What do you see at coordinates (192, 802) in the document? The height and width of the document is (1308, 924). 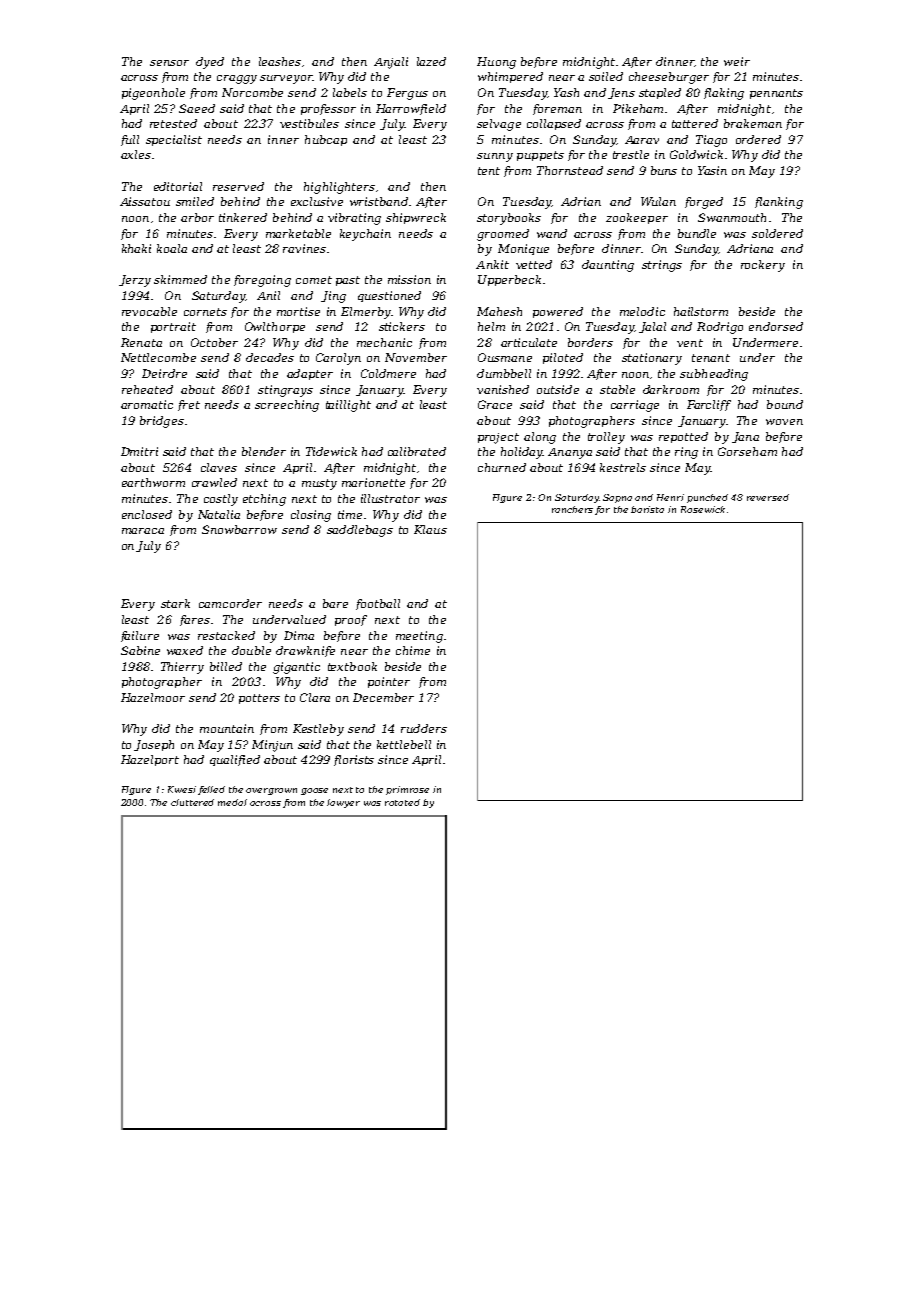 I see `cluttered` at bounding box center [192, 802].
